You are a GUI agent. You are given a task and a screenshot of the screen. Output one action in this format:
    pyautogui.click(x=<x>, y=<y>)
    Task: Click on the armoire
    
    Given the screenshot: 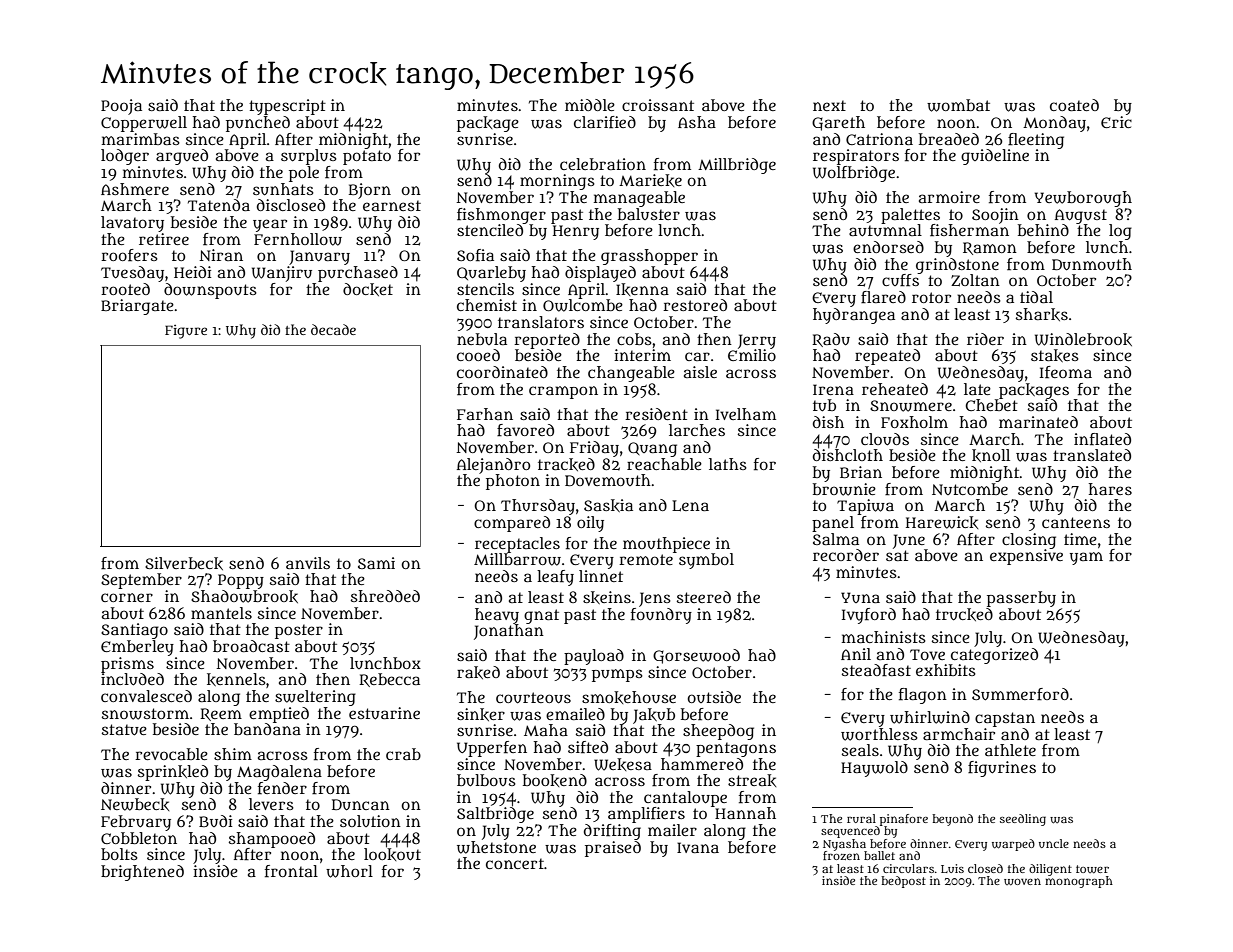 What is the action you would take?
    pyautogui.click(x=949, y=197)
